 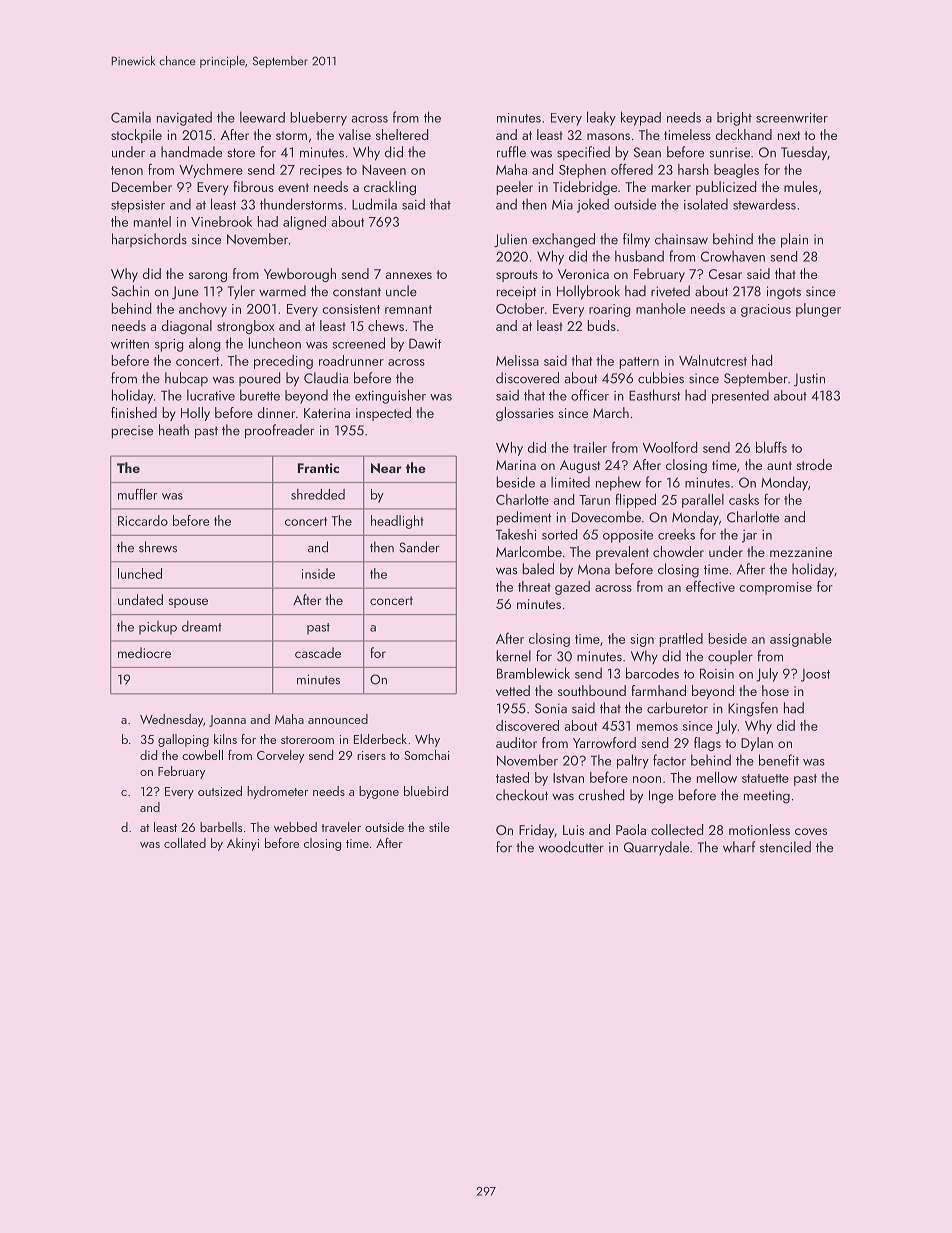 What do you see at coordinates (656, 848) in the screenshot?
I see `Quarrydale` at bounding box center [656, 848].
